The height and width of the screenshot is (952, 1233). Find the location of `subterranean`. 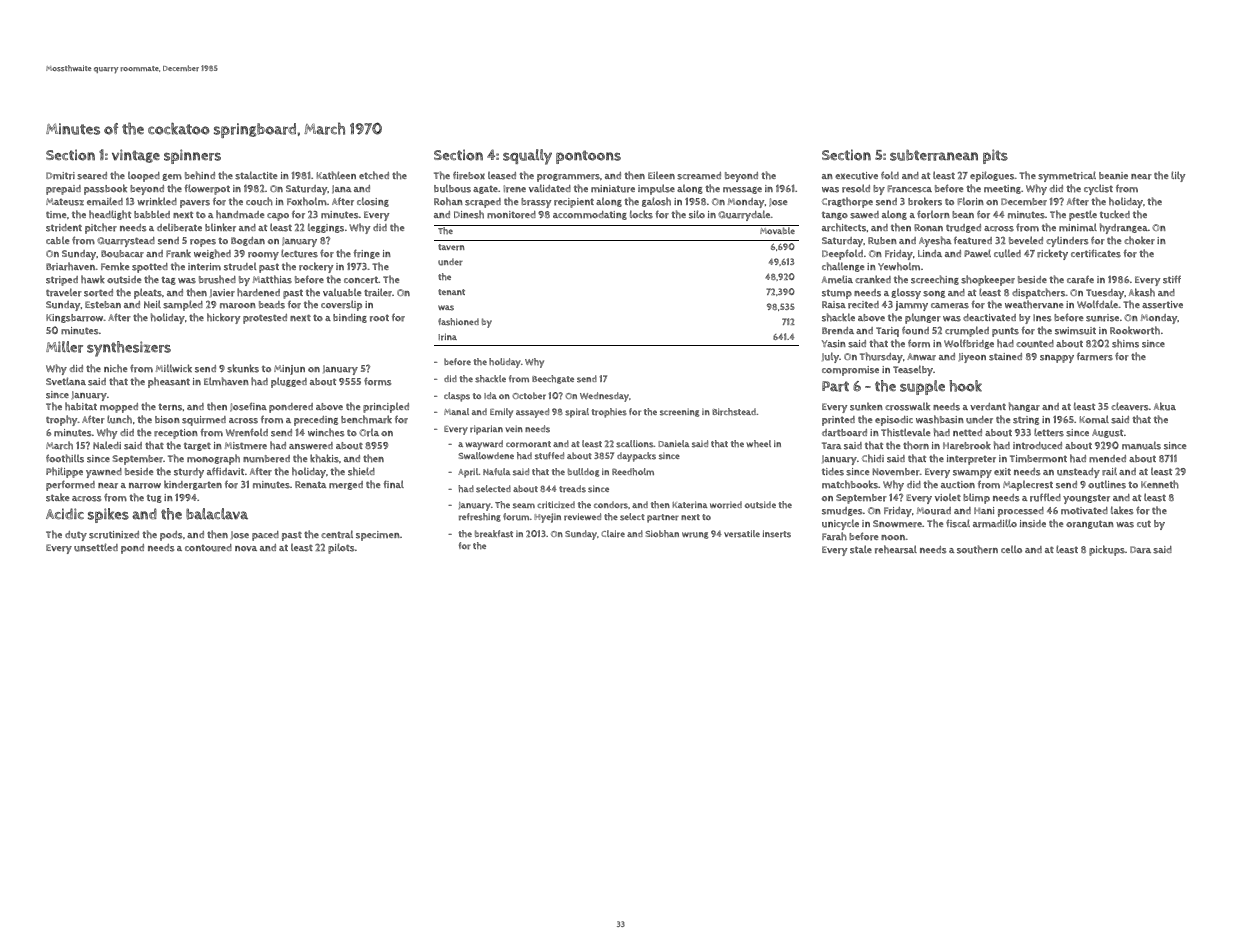

subterranean is located at coordinates (934, 155).
